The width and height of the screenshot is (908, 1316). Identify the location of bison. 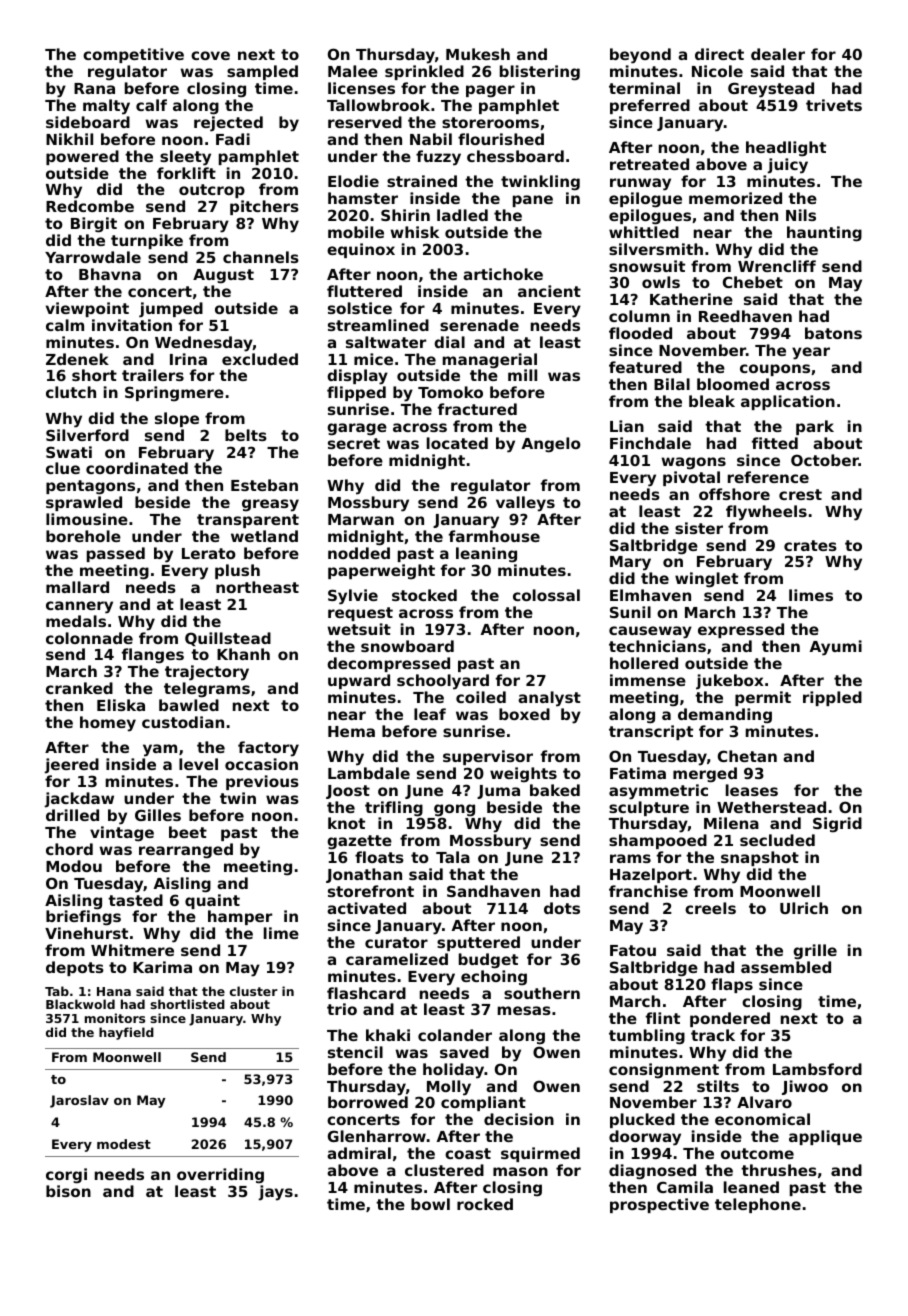
(68, 1191).
